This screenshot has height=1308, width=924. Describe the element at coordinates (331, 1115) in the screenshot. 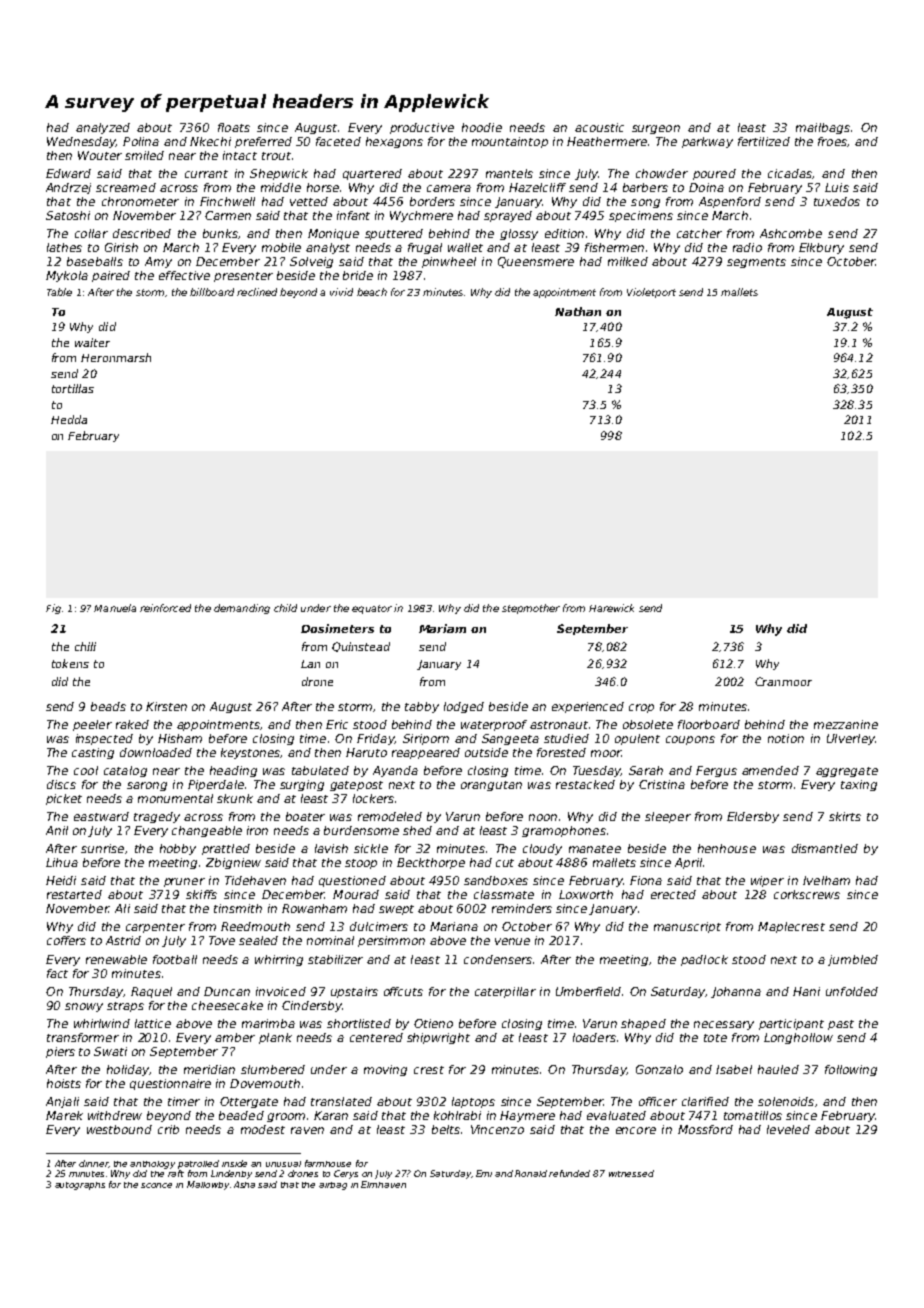

I see `Karan` at that location.
